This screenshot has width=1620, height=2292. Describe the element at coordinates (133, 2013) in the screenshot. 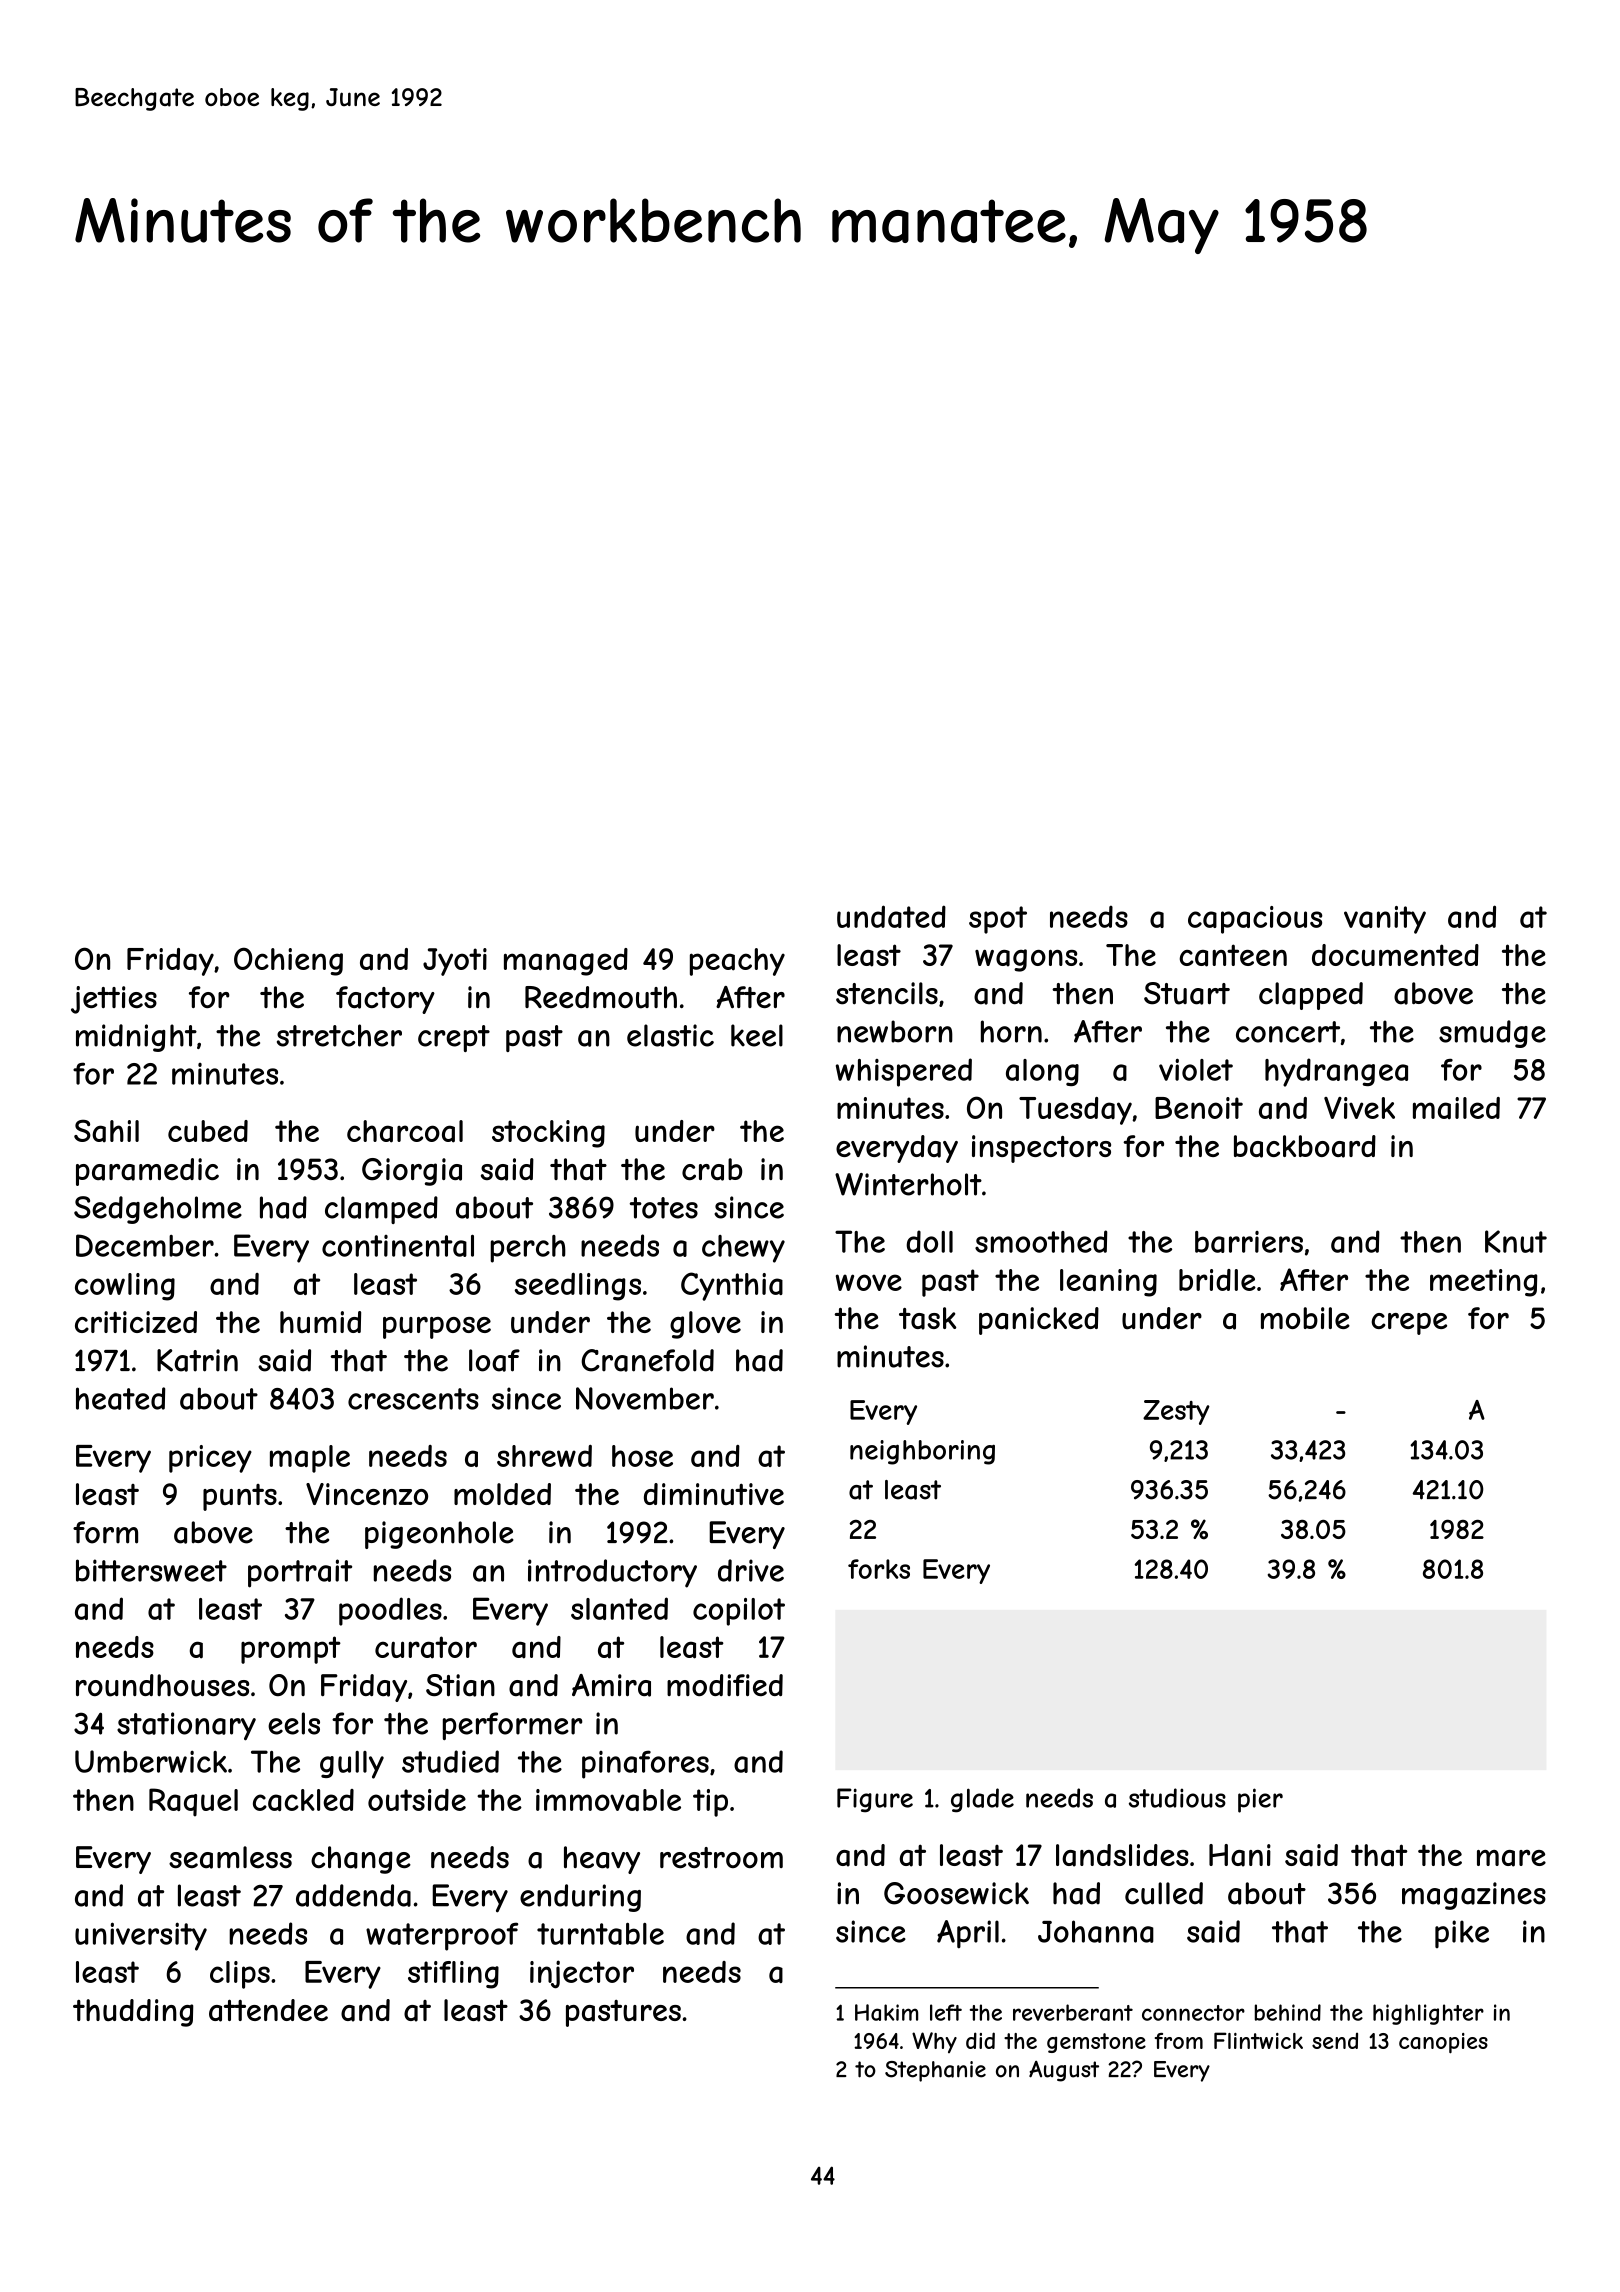

I see `thudding` at that location.
